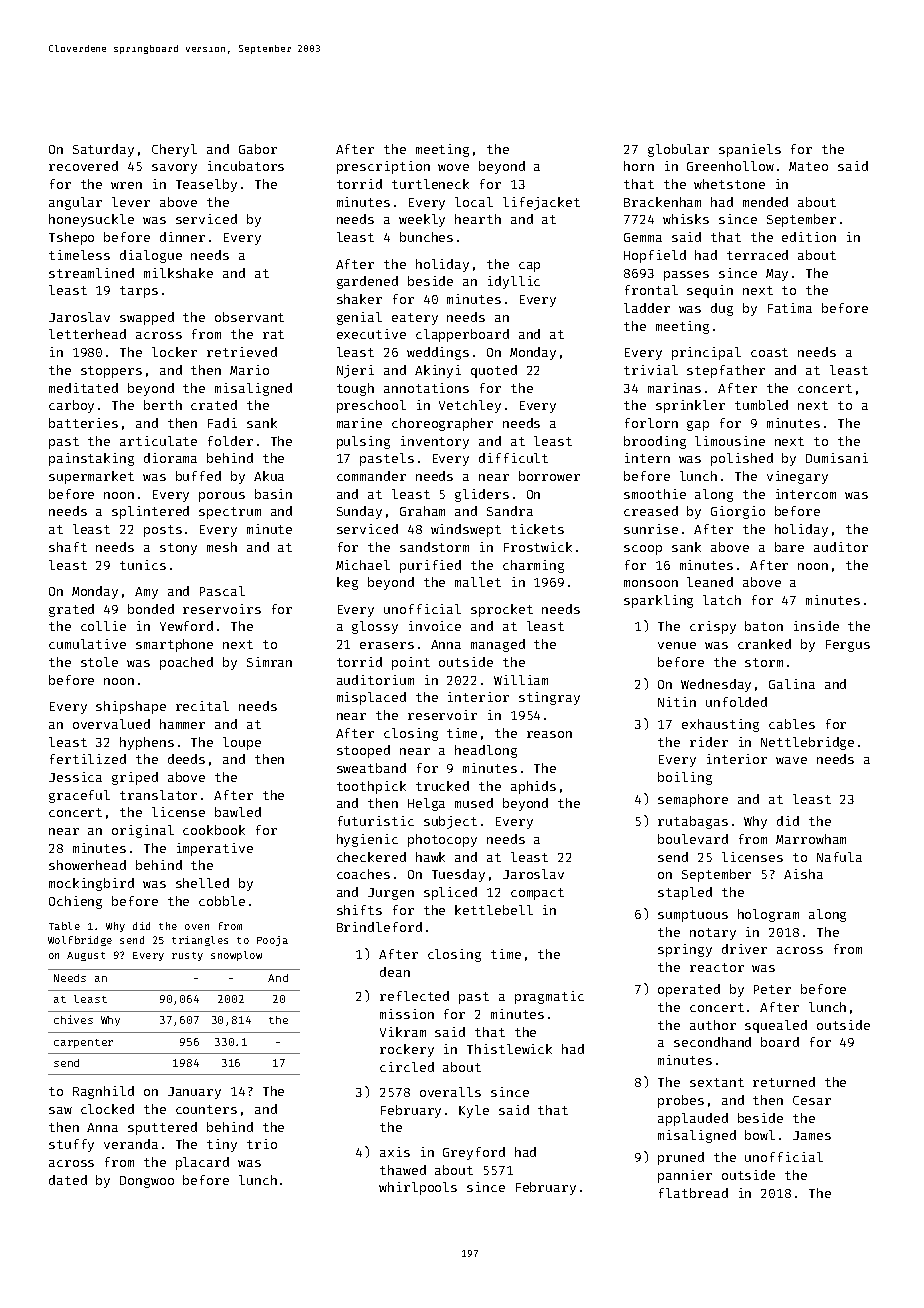  What do you see at coordinates (474, 803) in the screenshot?
I see `mused` at bounding box center [474, 803].
